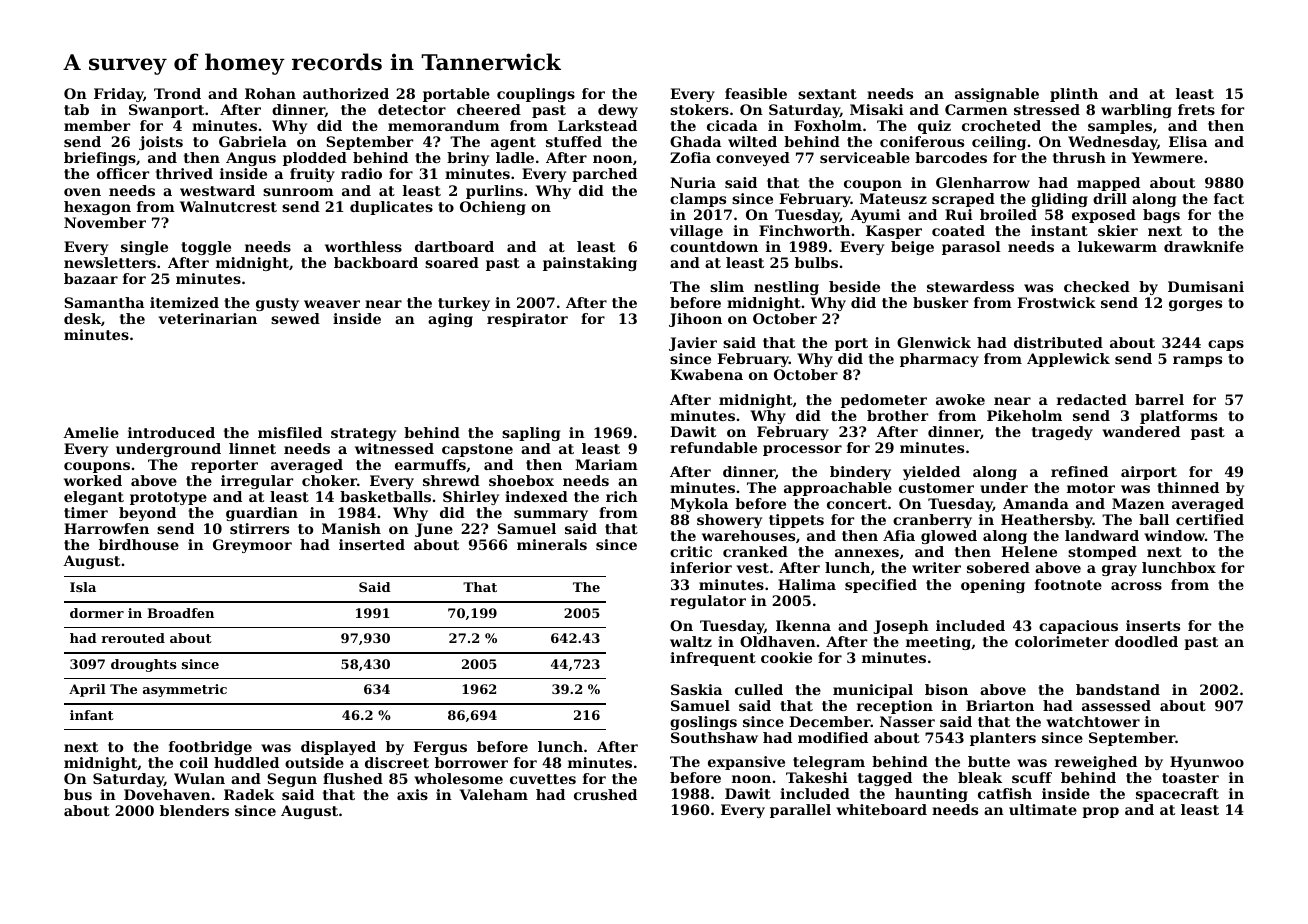  I want to click on Jihoon, so click(695, 320).
